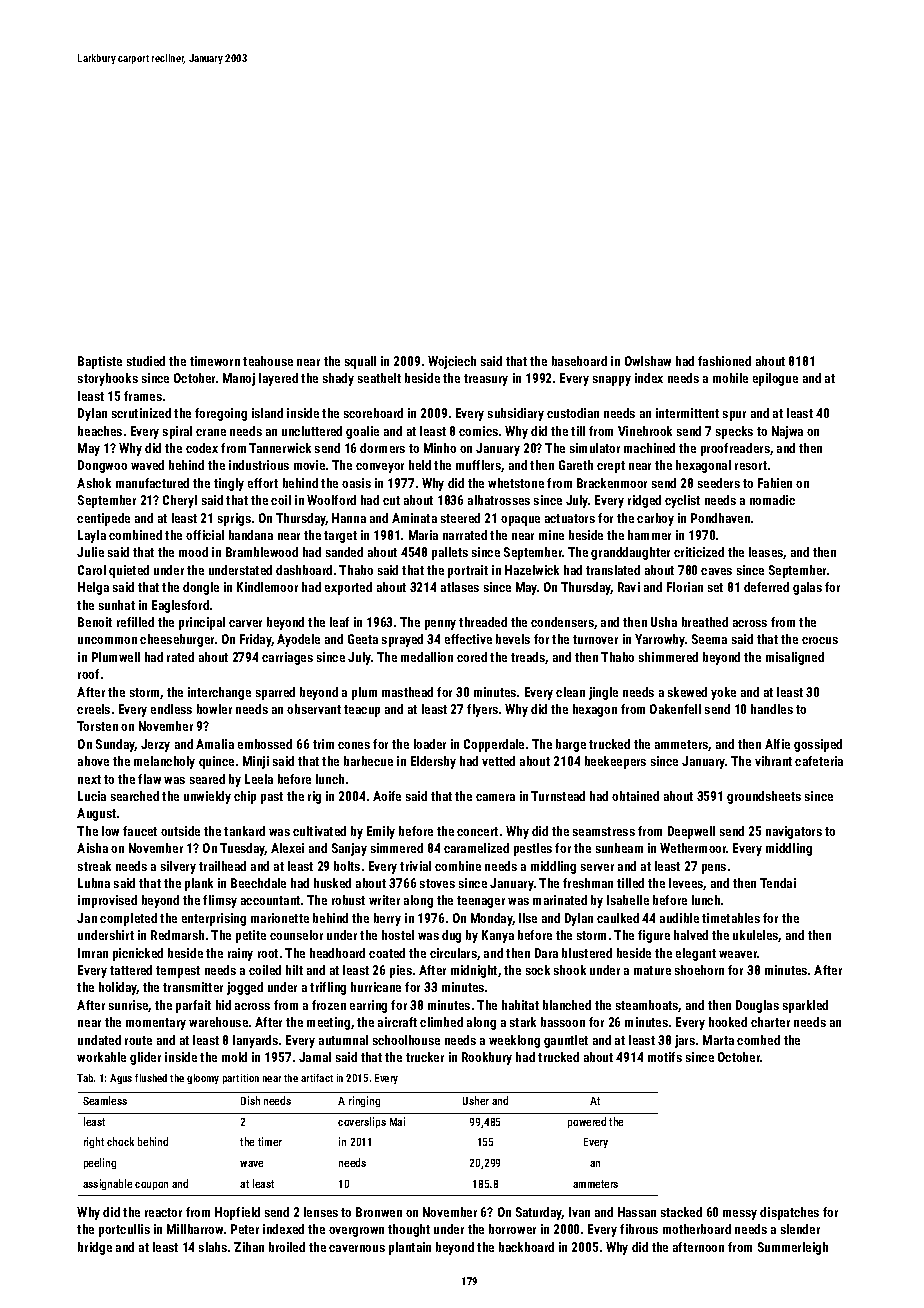 This image has height=1308, width=924. What do you see at coordinates (205, 535) in the image?
I see `official` at bounding box center [205, 535].
